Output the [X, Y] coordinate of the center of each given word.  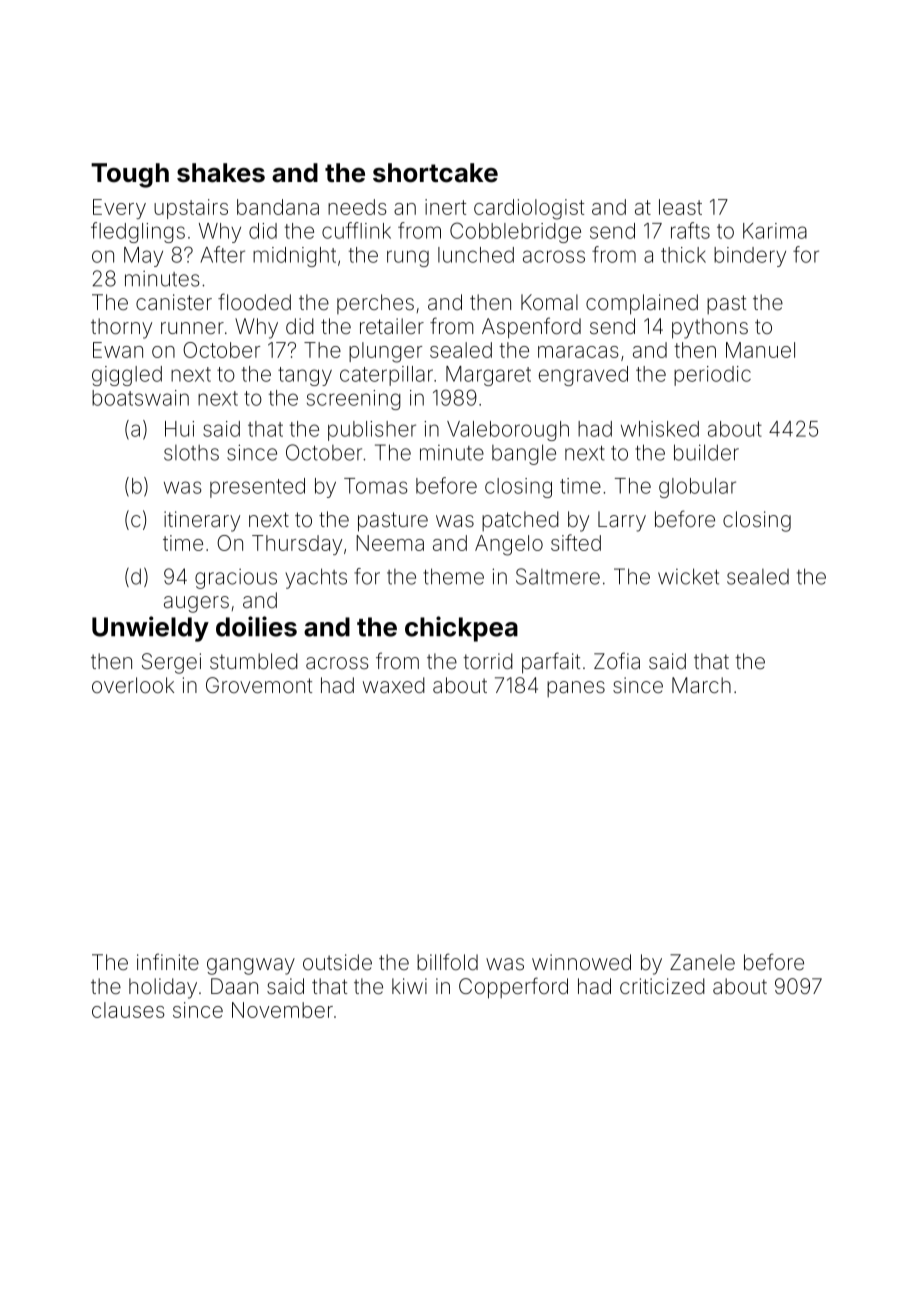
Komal [549, 302]
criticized [662, 986]
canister [174, 302]
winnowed [581, 962]
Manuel [760, 350]
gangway [251, 966]
